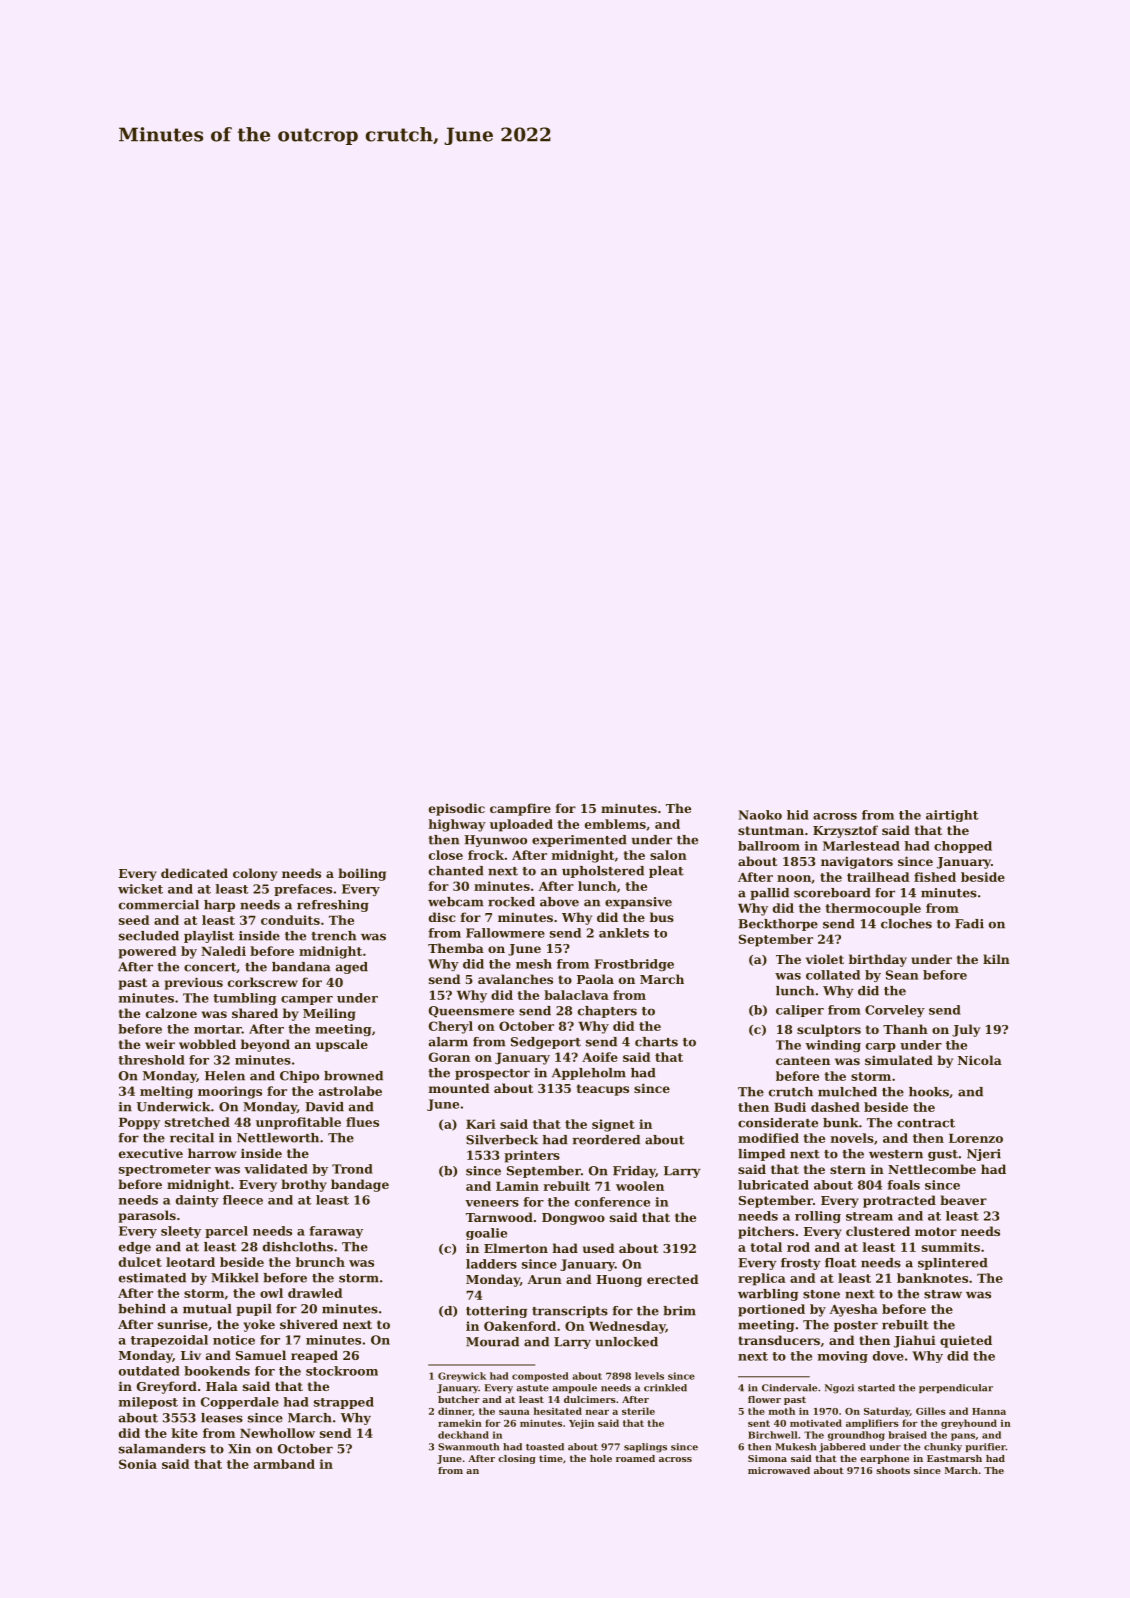  What do you see at coordinates (798, 815) in the screenshot?
I see `hid` at bounding box center [798, 815].
